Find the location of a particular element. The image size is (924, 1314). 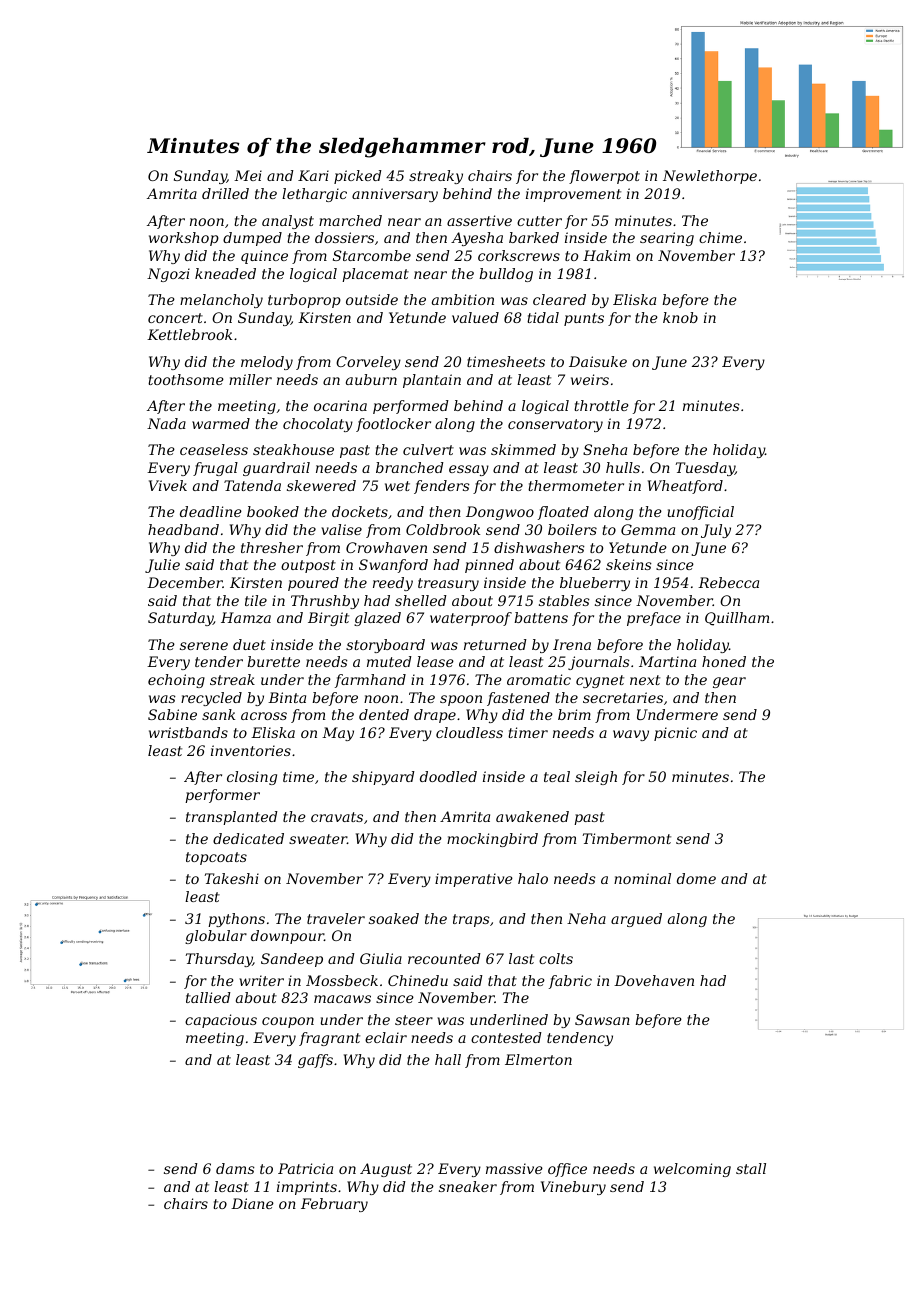

Newlethorpe is located at coordinates (710, 177).
